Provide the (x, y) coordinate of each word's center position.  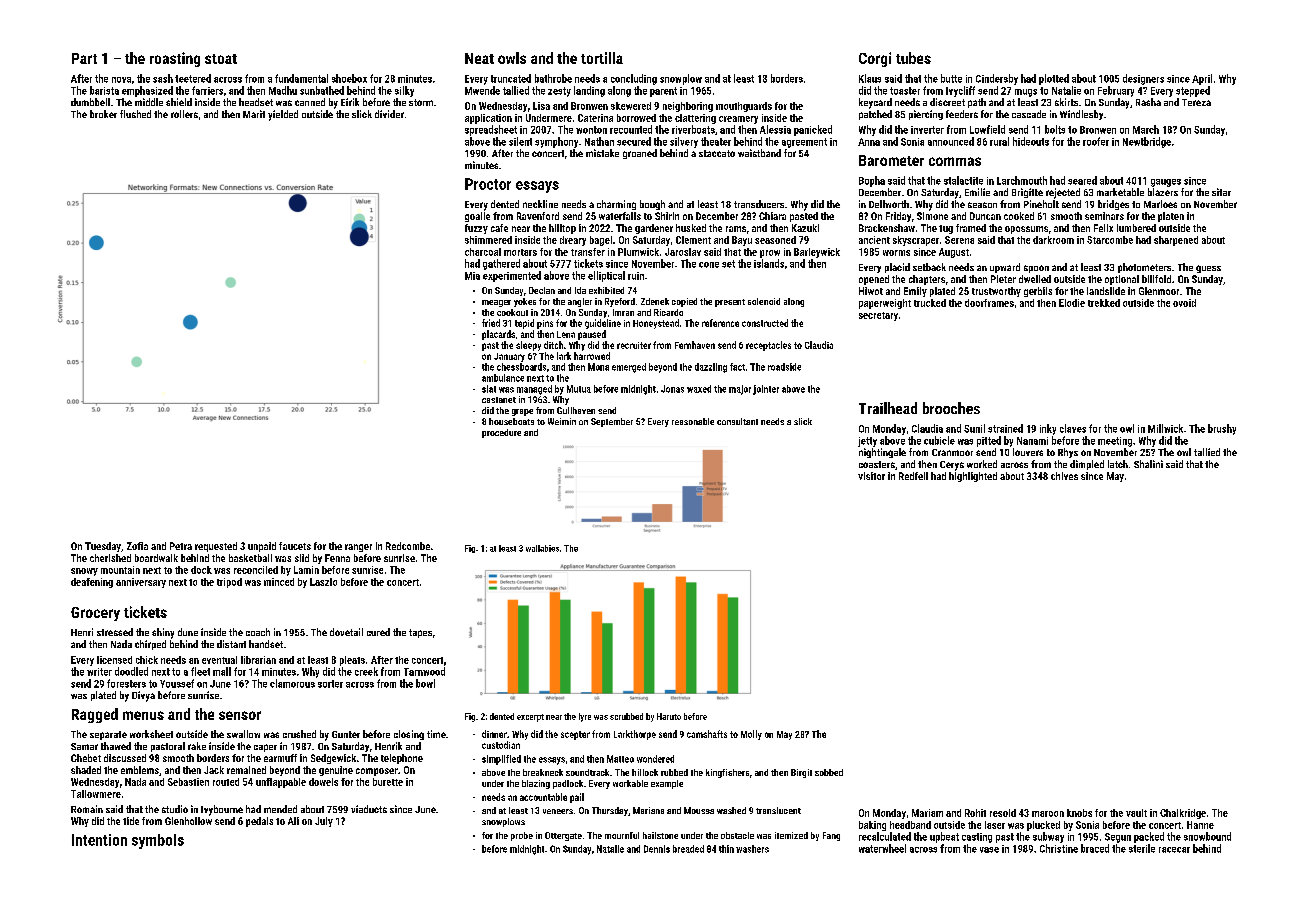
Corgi (875, 59)
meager (496, 303)
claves (1073, 428)
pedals (259, 822)
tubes (913, 58)
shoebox (349, 78)
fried (491, 323)
